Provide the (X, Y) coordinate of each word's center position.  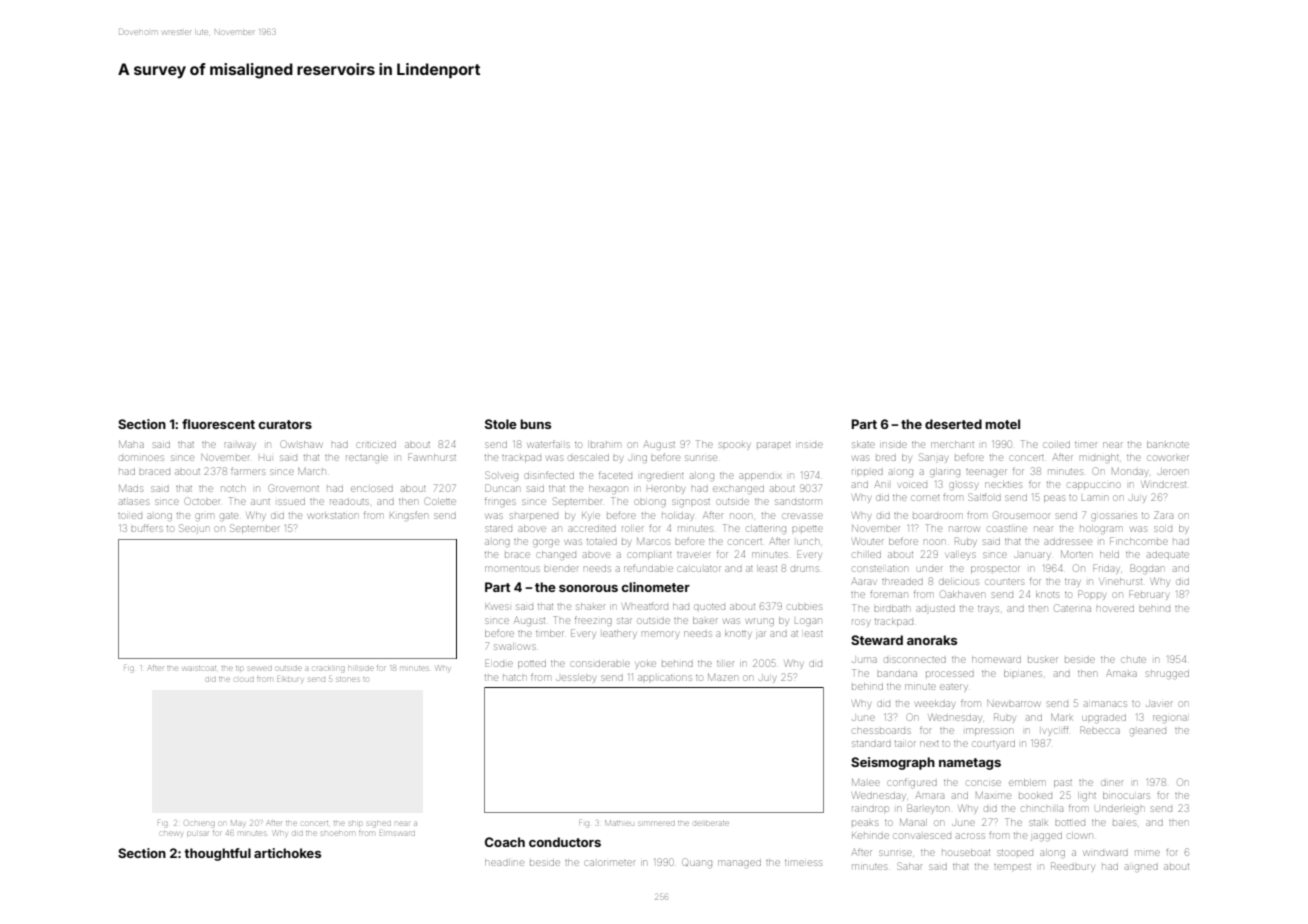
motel (1002, 424)
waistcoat (199, 668)
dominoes (141, 458)
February (1149, 595)
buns (535, 424)
